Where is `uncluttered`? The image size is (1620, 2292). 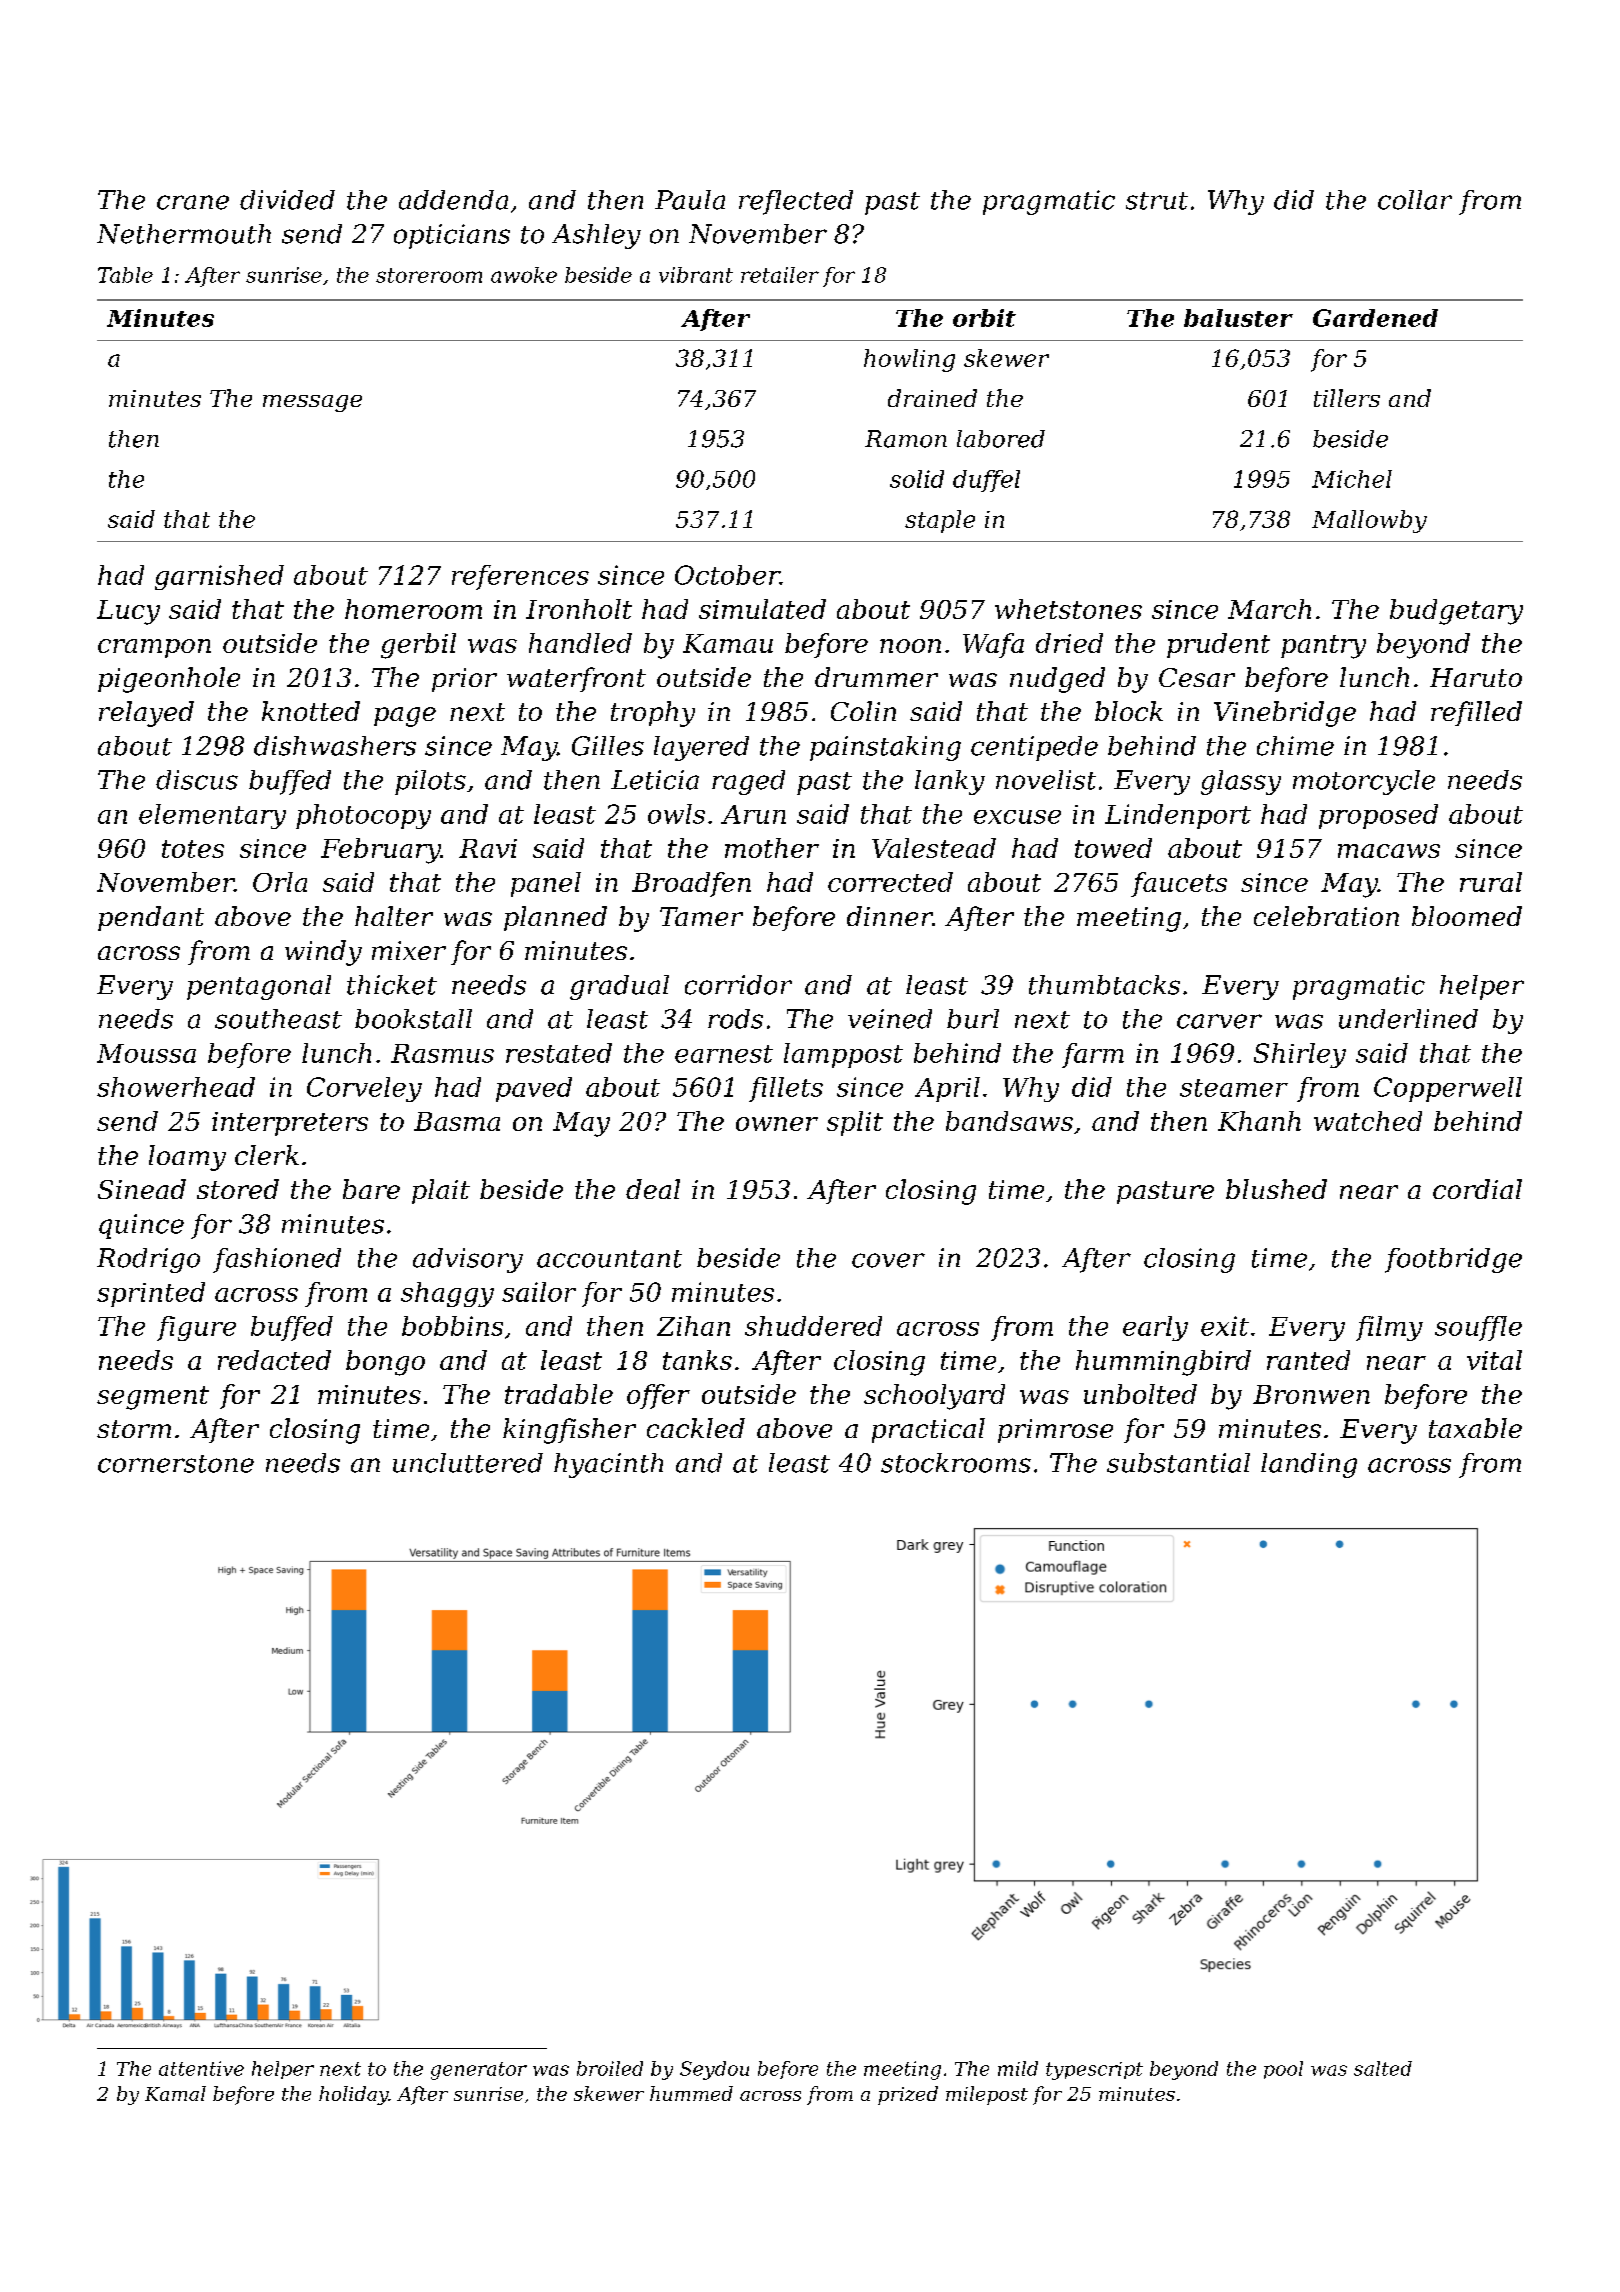 uncluttered is located at coordinates (468, 1463).
